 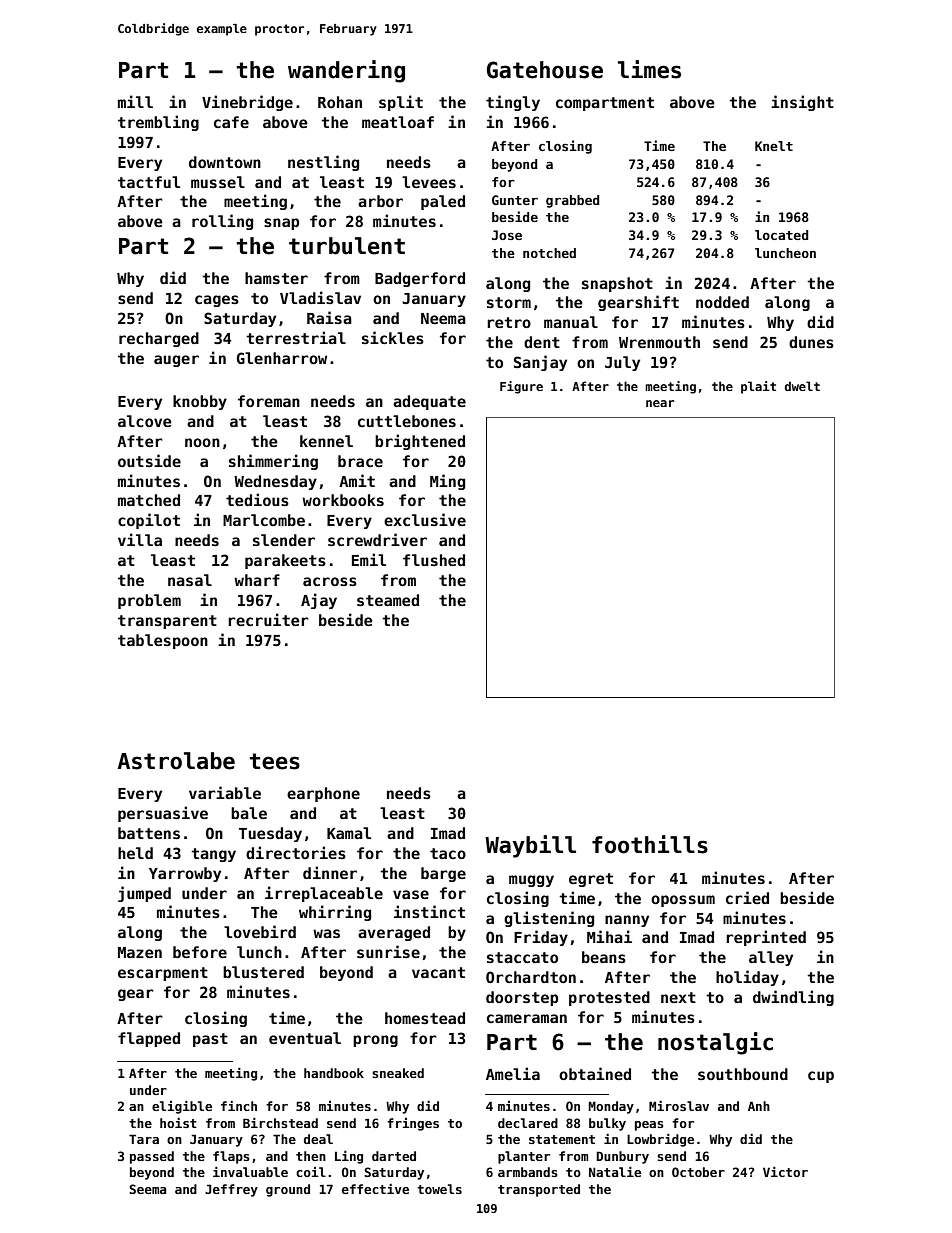 What do you see at coordinates (448, 853) in the page?
I see `taco` at bounding box center [448, 853].
